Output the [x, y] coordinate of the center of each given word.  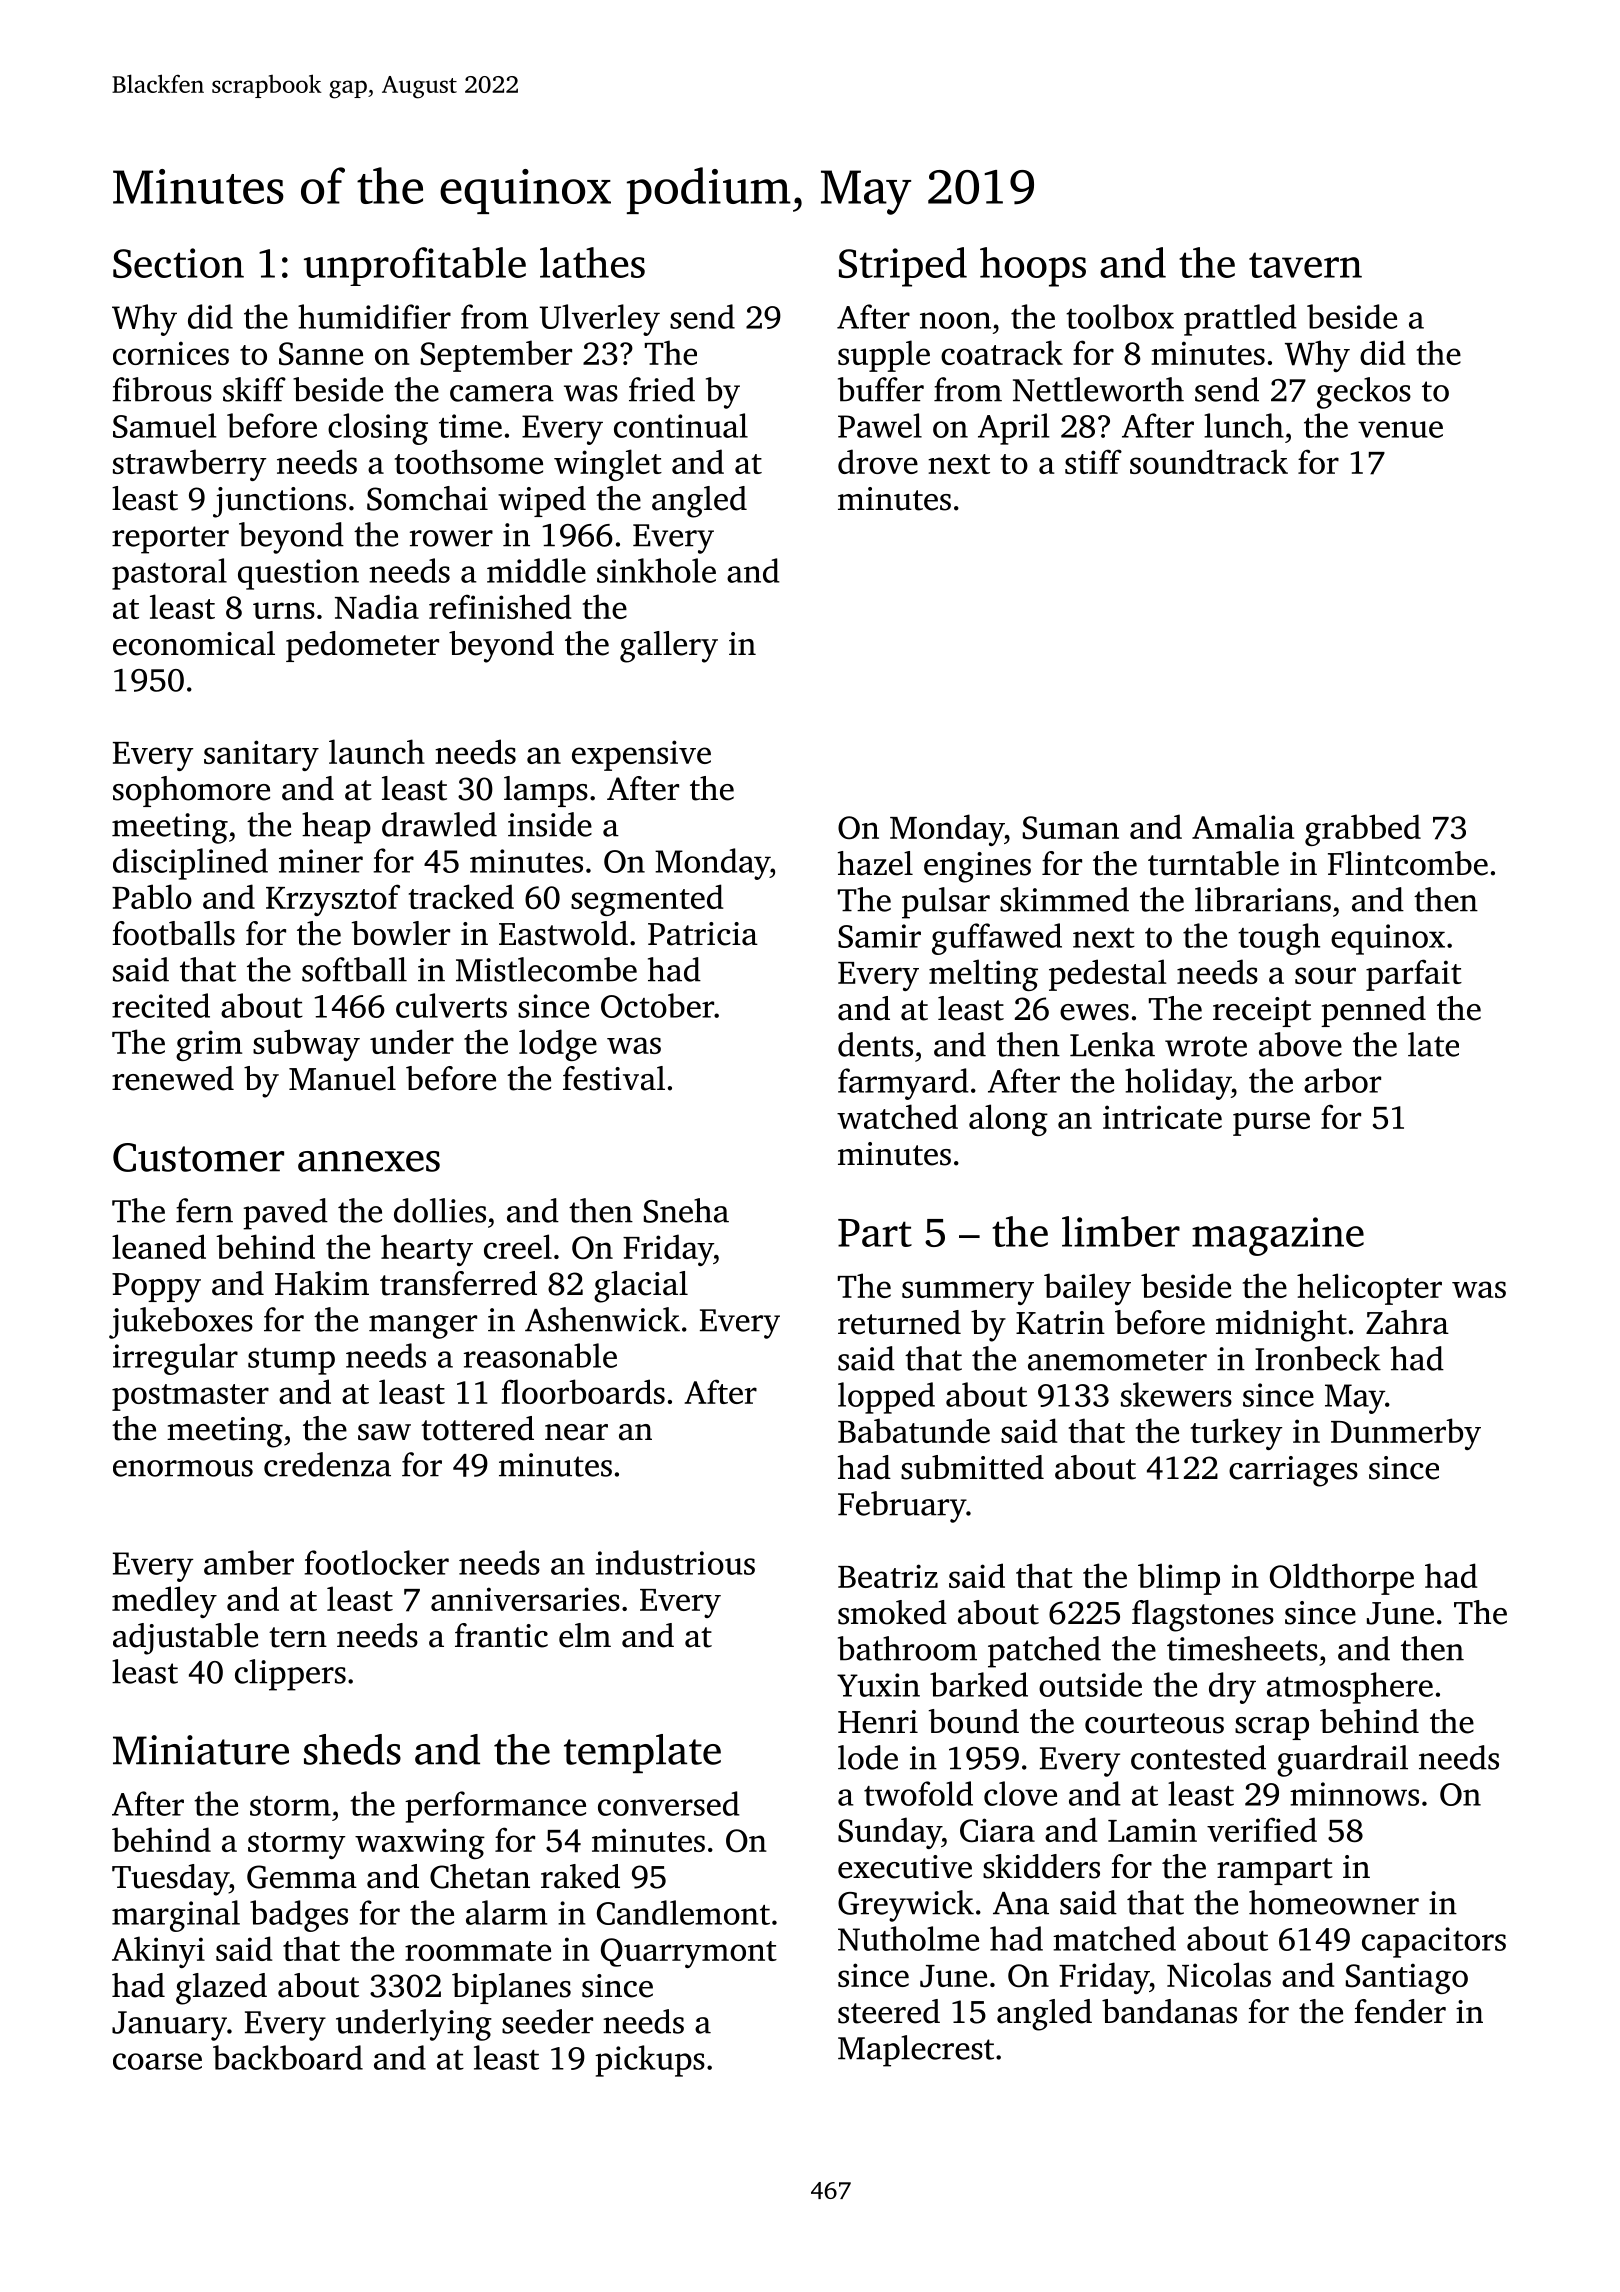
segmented [647, 900]
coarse [157, 2061]
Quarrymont [689, 1953]
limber [1121, 1231]
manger [423, 1327]
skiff [254, 389]
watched [897, 1116]
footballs [173, 933]
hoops [1033, 267]
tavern [1305, 265]
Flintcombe [1408, 863]
